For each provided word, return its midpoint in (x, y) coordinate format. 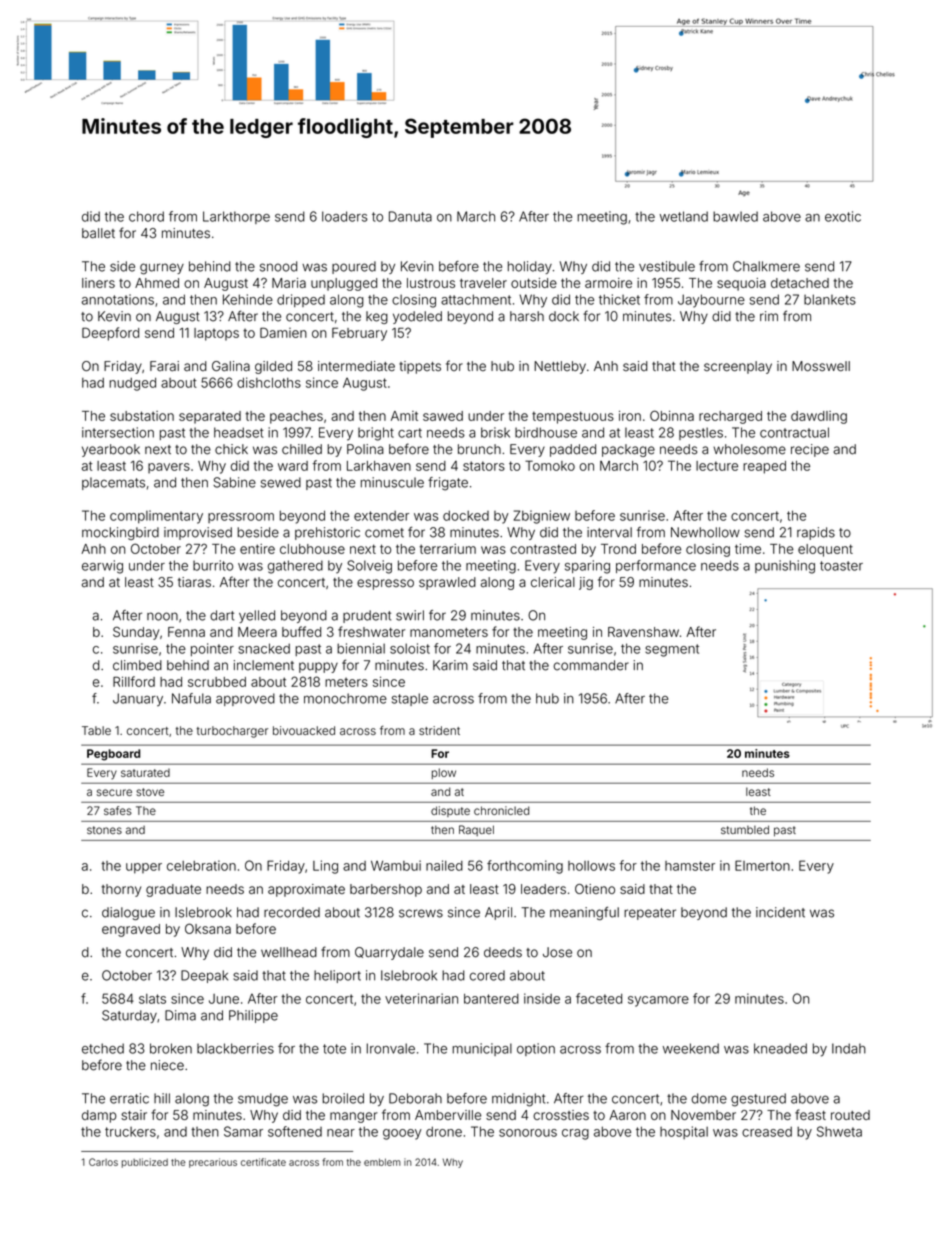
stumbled (745, 829)
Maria (289, 283)
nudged (132, 384)
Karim (450, 665)
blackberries (235, 1048)
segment (672, 650)
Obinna (672, 415)
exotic (843, 216)
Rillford (134, 681)
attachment (476, 299)
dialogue (128, 913)
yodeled (417, 317)
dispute (450, 811)
